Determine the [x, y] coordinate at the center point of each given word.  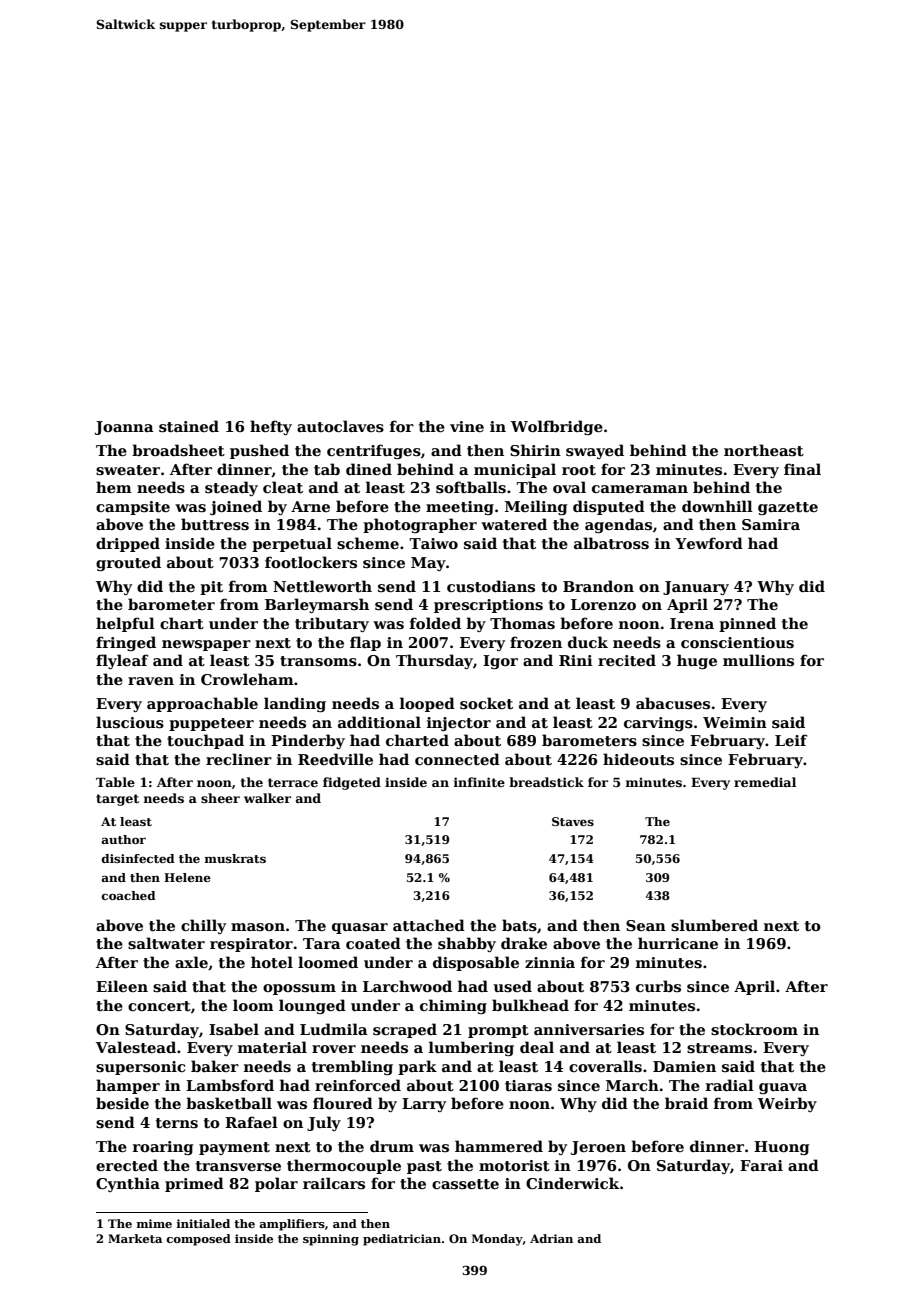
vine [467, 426]
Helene [187, 877]
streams [719, 1048]
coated [373, 943]
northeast [764, 450]
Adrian [551, 1238]
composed [198, 1240]
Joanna [124, 428]
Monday [497, 1240]
